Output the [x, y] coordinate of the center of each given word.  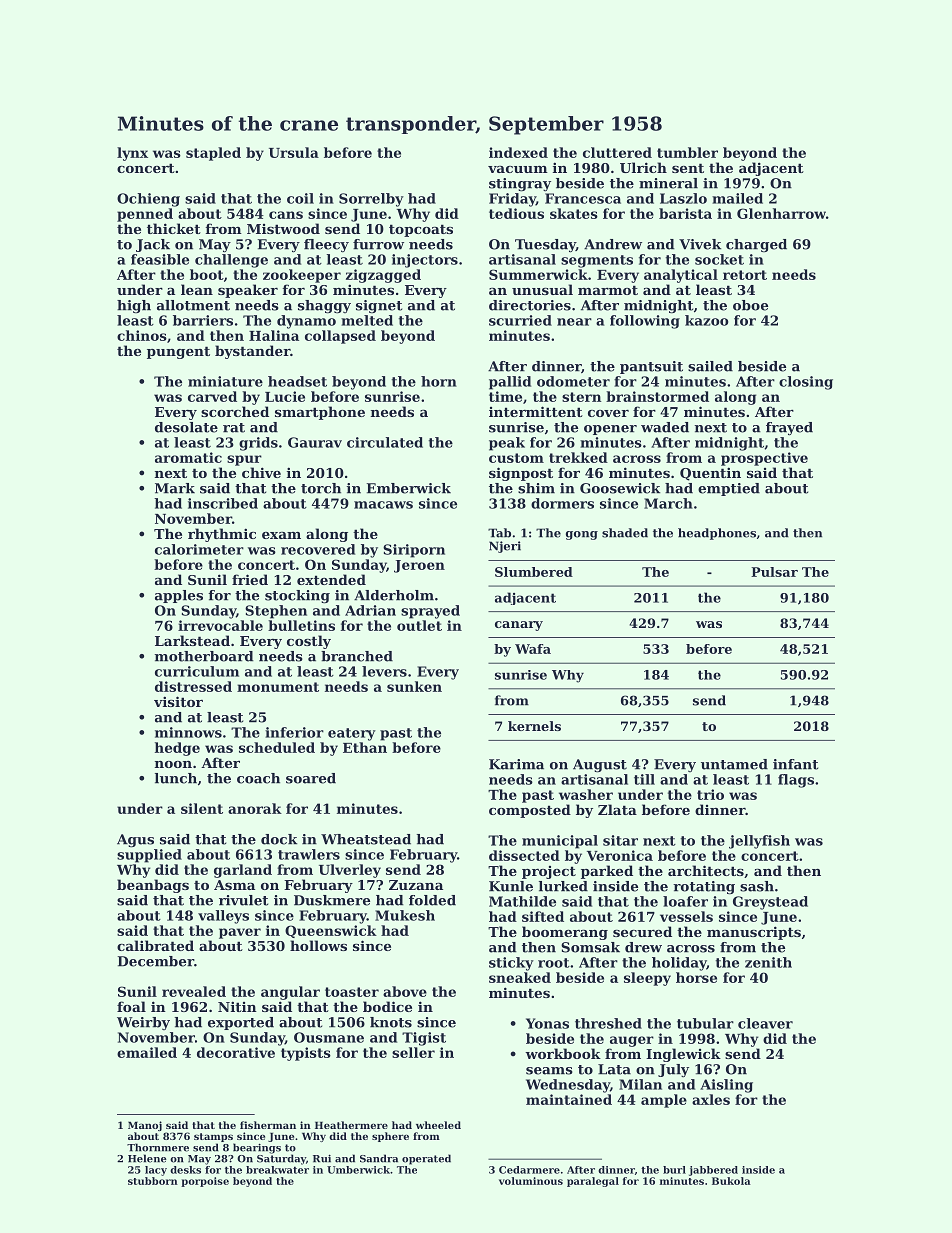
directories [530, 305]
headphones [717, 534]
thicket [174, 228]
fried [250, 579]
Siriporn [414, 551]
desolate [186, 427]
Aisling [726, 1086]
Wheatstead [366, 839]
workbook [563, 1053]
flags [796, 781]
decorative [236, 1052]
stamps [213, 1137]
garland [243, 871]
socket [719, 259]
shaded [625, 533]
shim [536, 488]
